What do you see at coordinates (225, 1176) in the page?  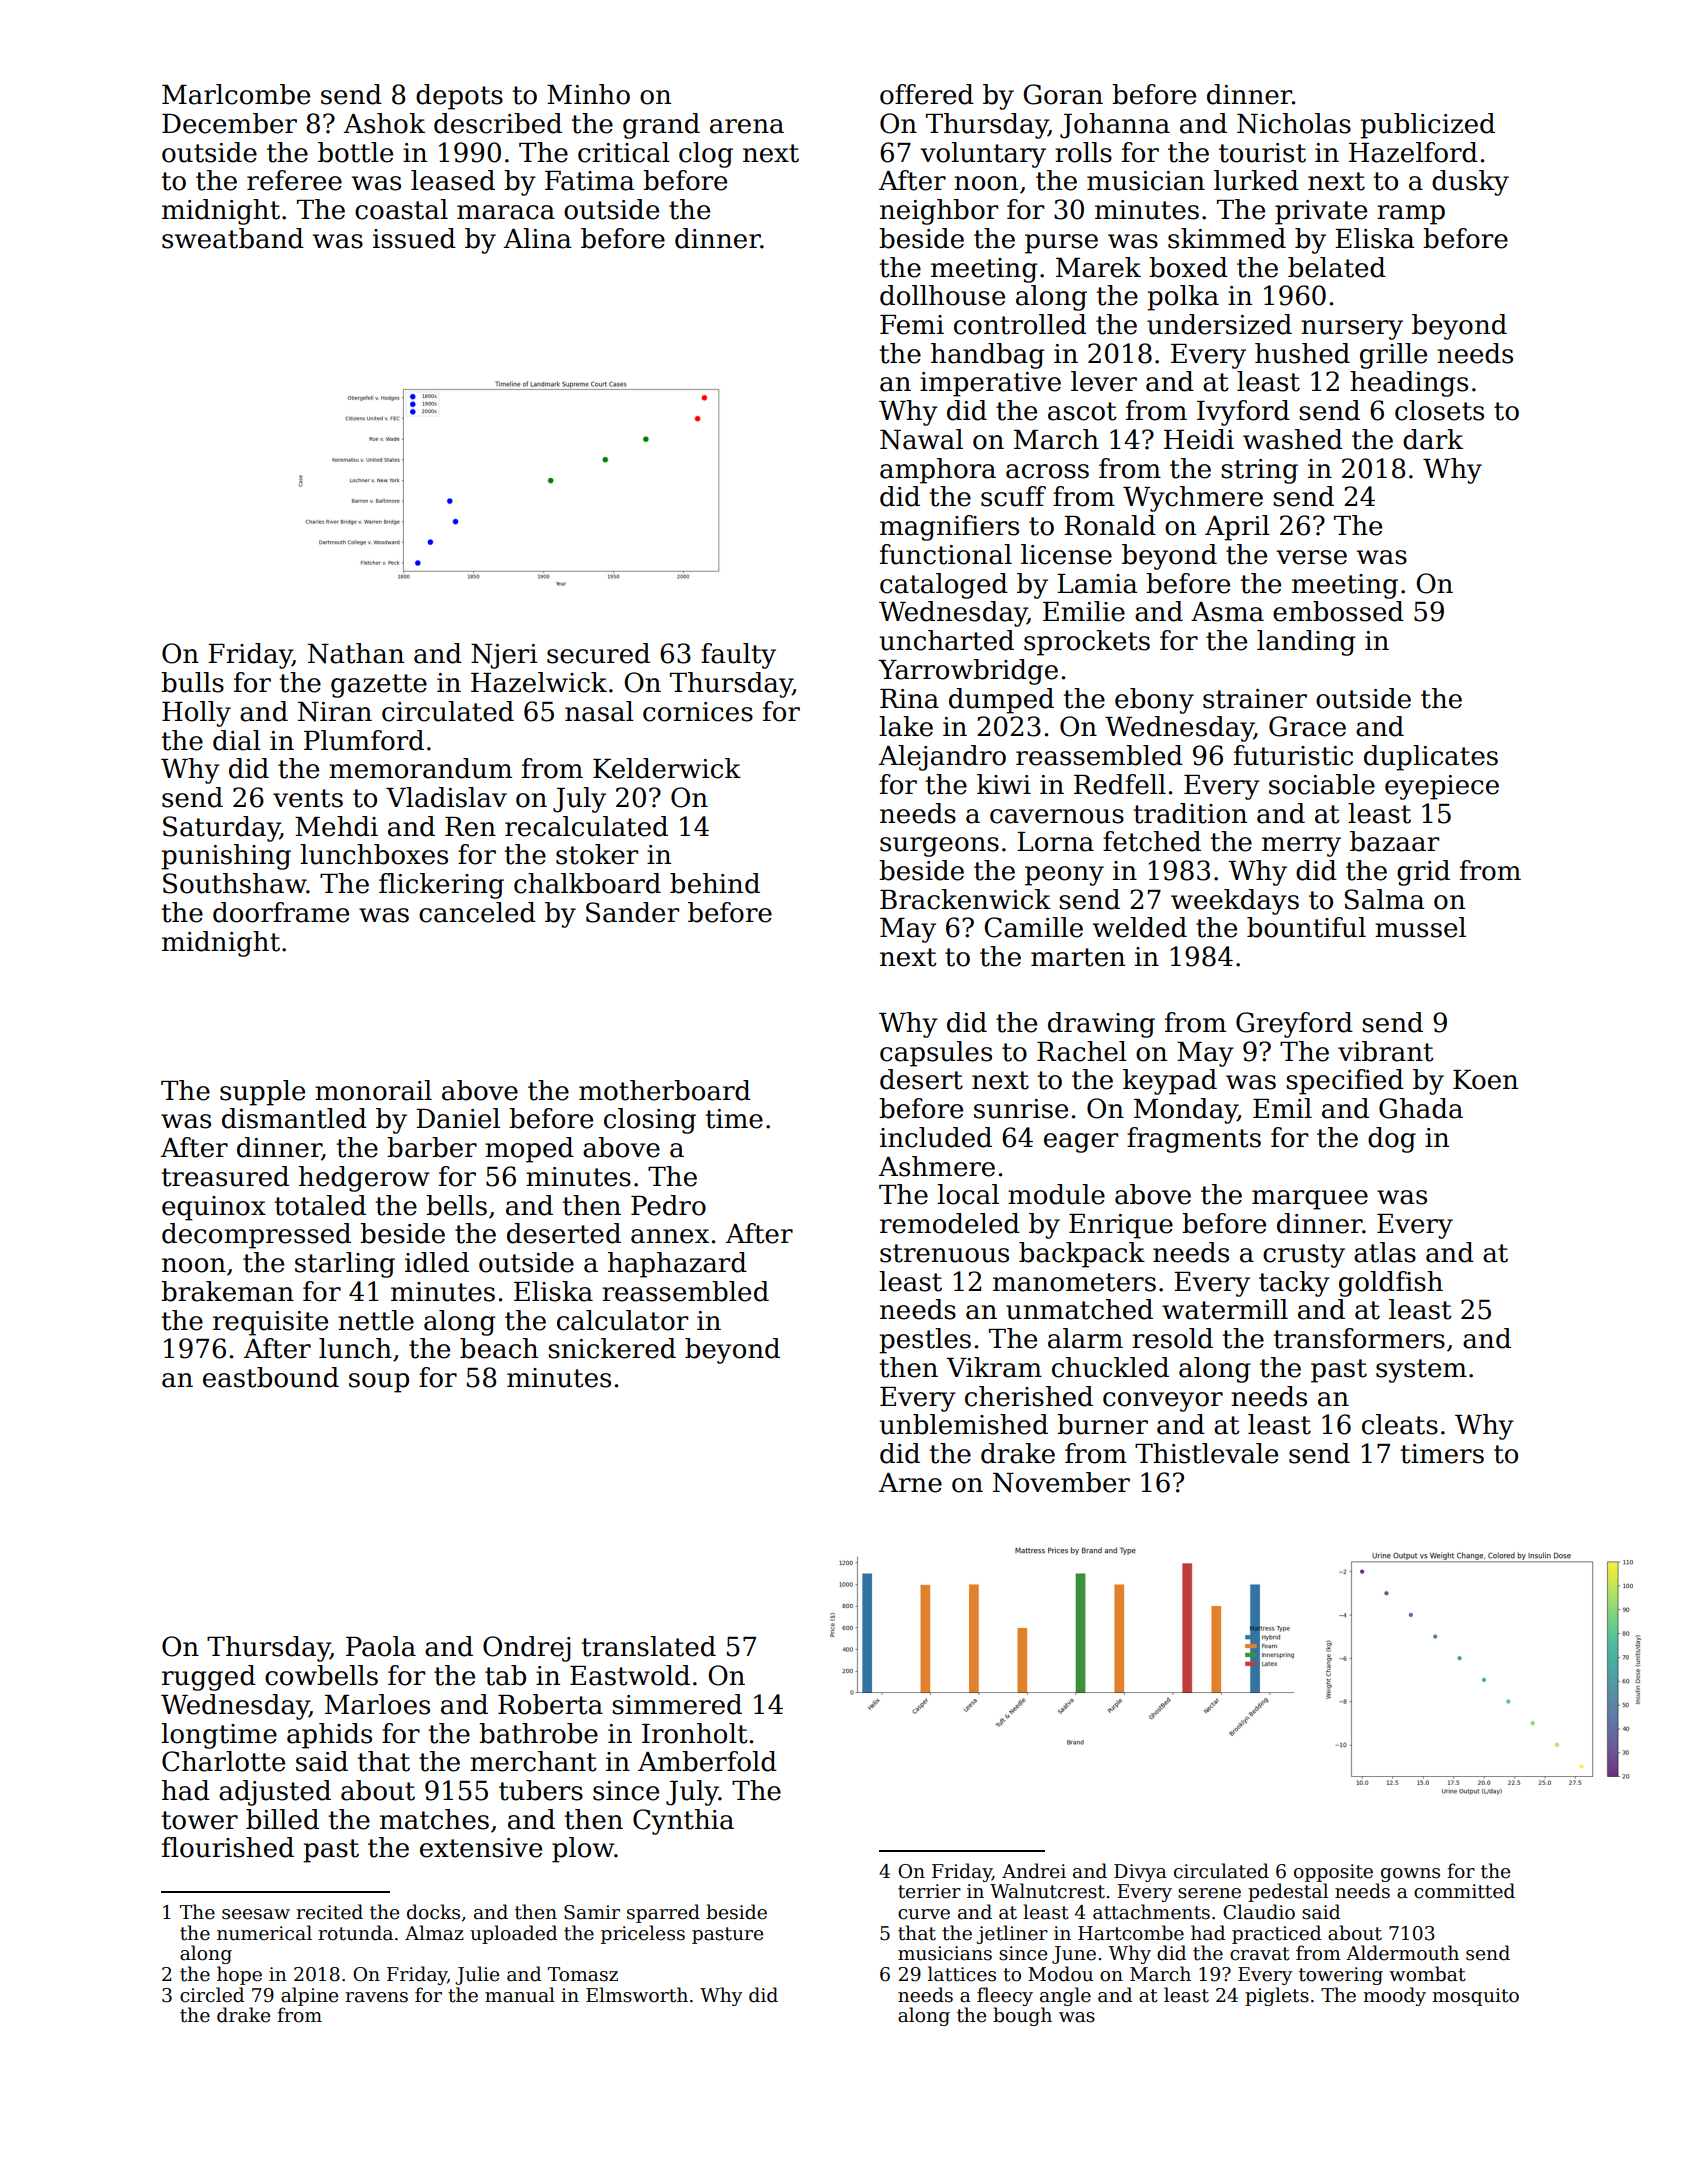 I see `treasured` at bounding box center [225, 1176].
